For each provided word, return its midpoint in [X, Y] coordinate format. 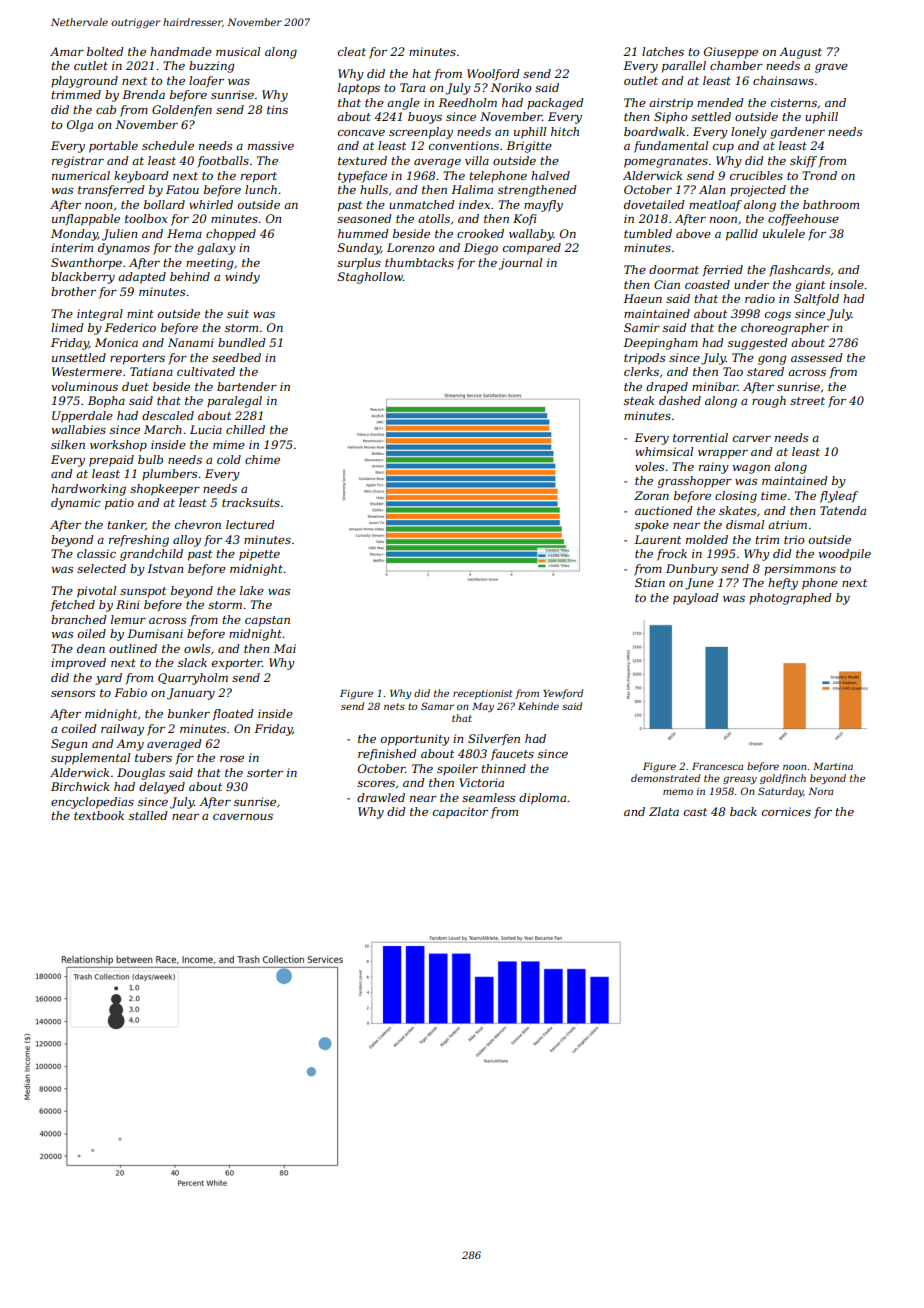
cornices [786, 811]
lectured [250, 524]
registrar [78, 162]
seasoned [364, 218]
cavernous [243, 817]
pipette [259, 555]
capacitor [460, 813]
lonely [749, 133]
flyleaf [839, 497]
